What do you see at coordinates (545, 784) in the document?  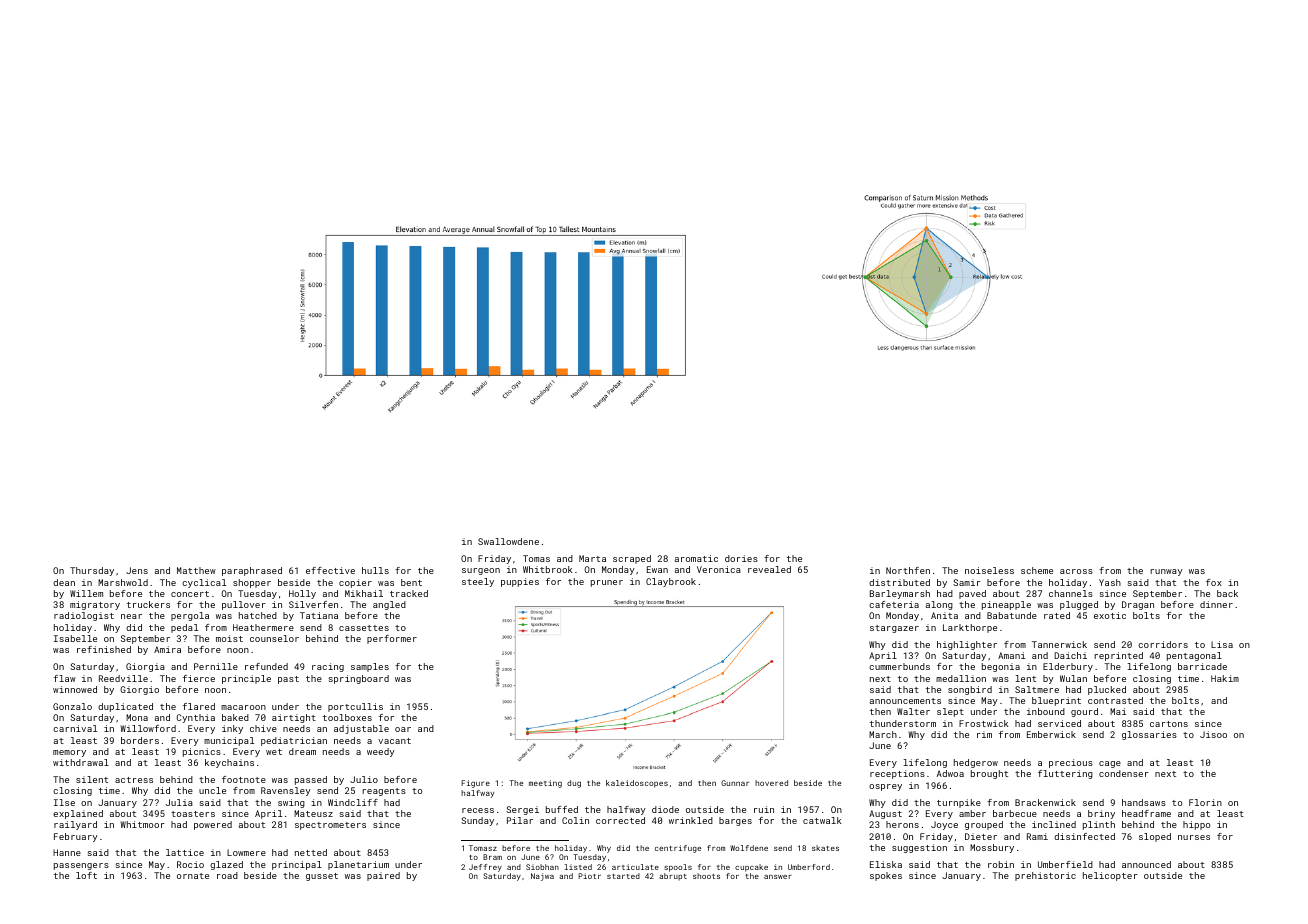 I see `meeting` at bounding box center [545, 784].
